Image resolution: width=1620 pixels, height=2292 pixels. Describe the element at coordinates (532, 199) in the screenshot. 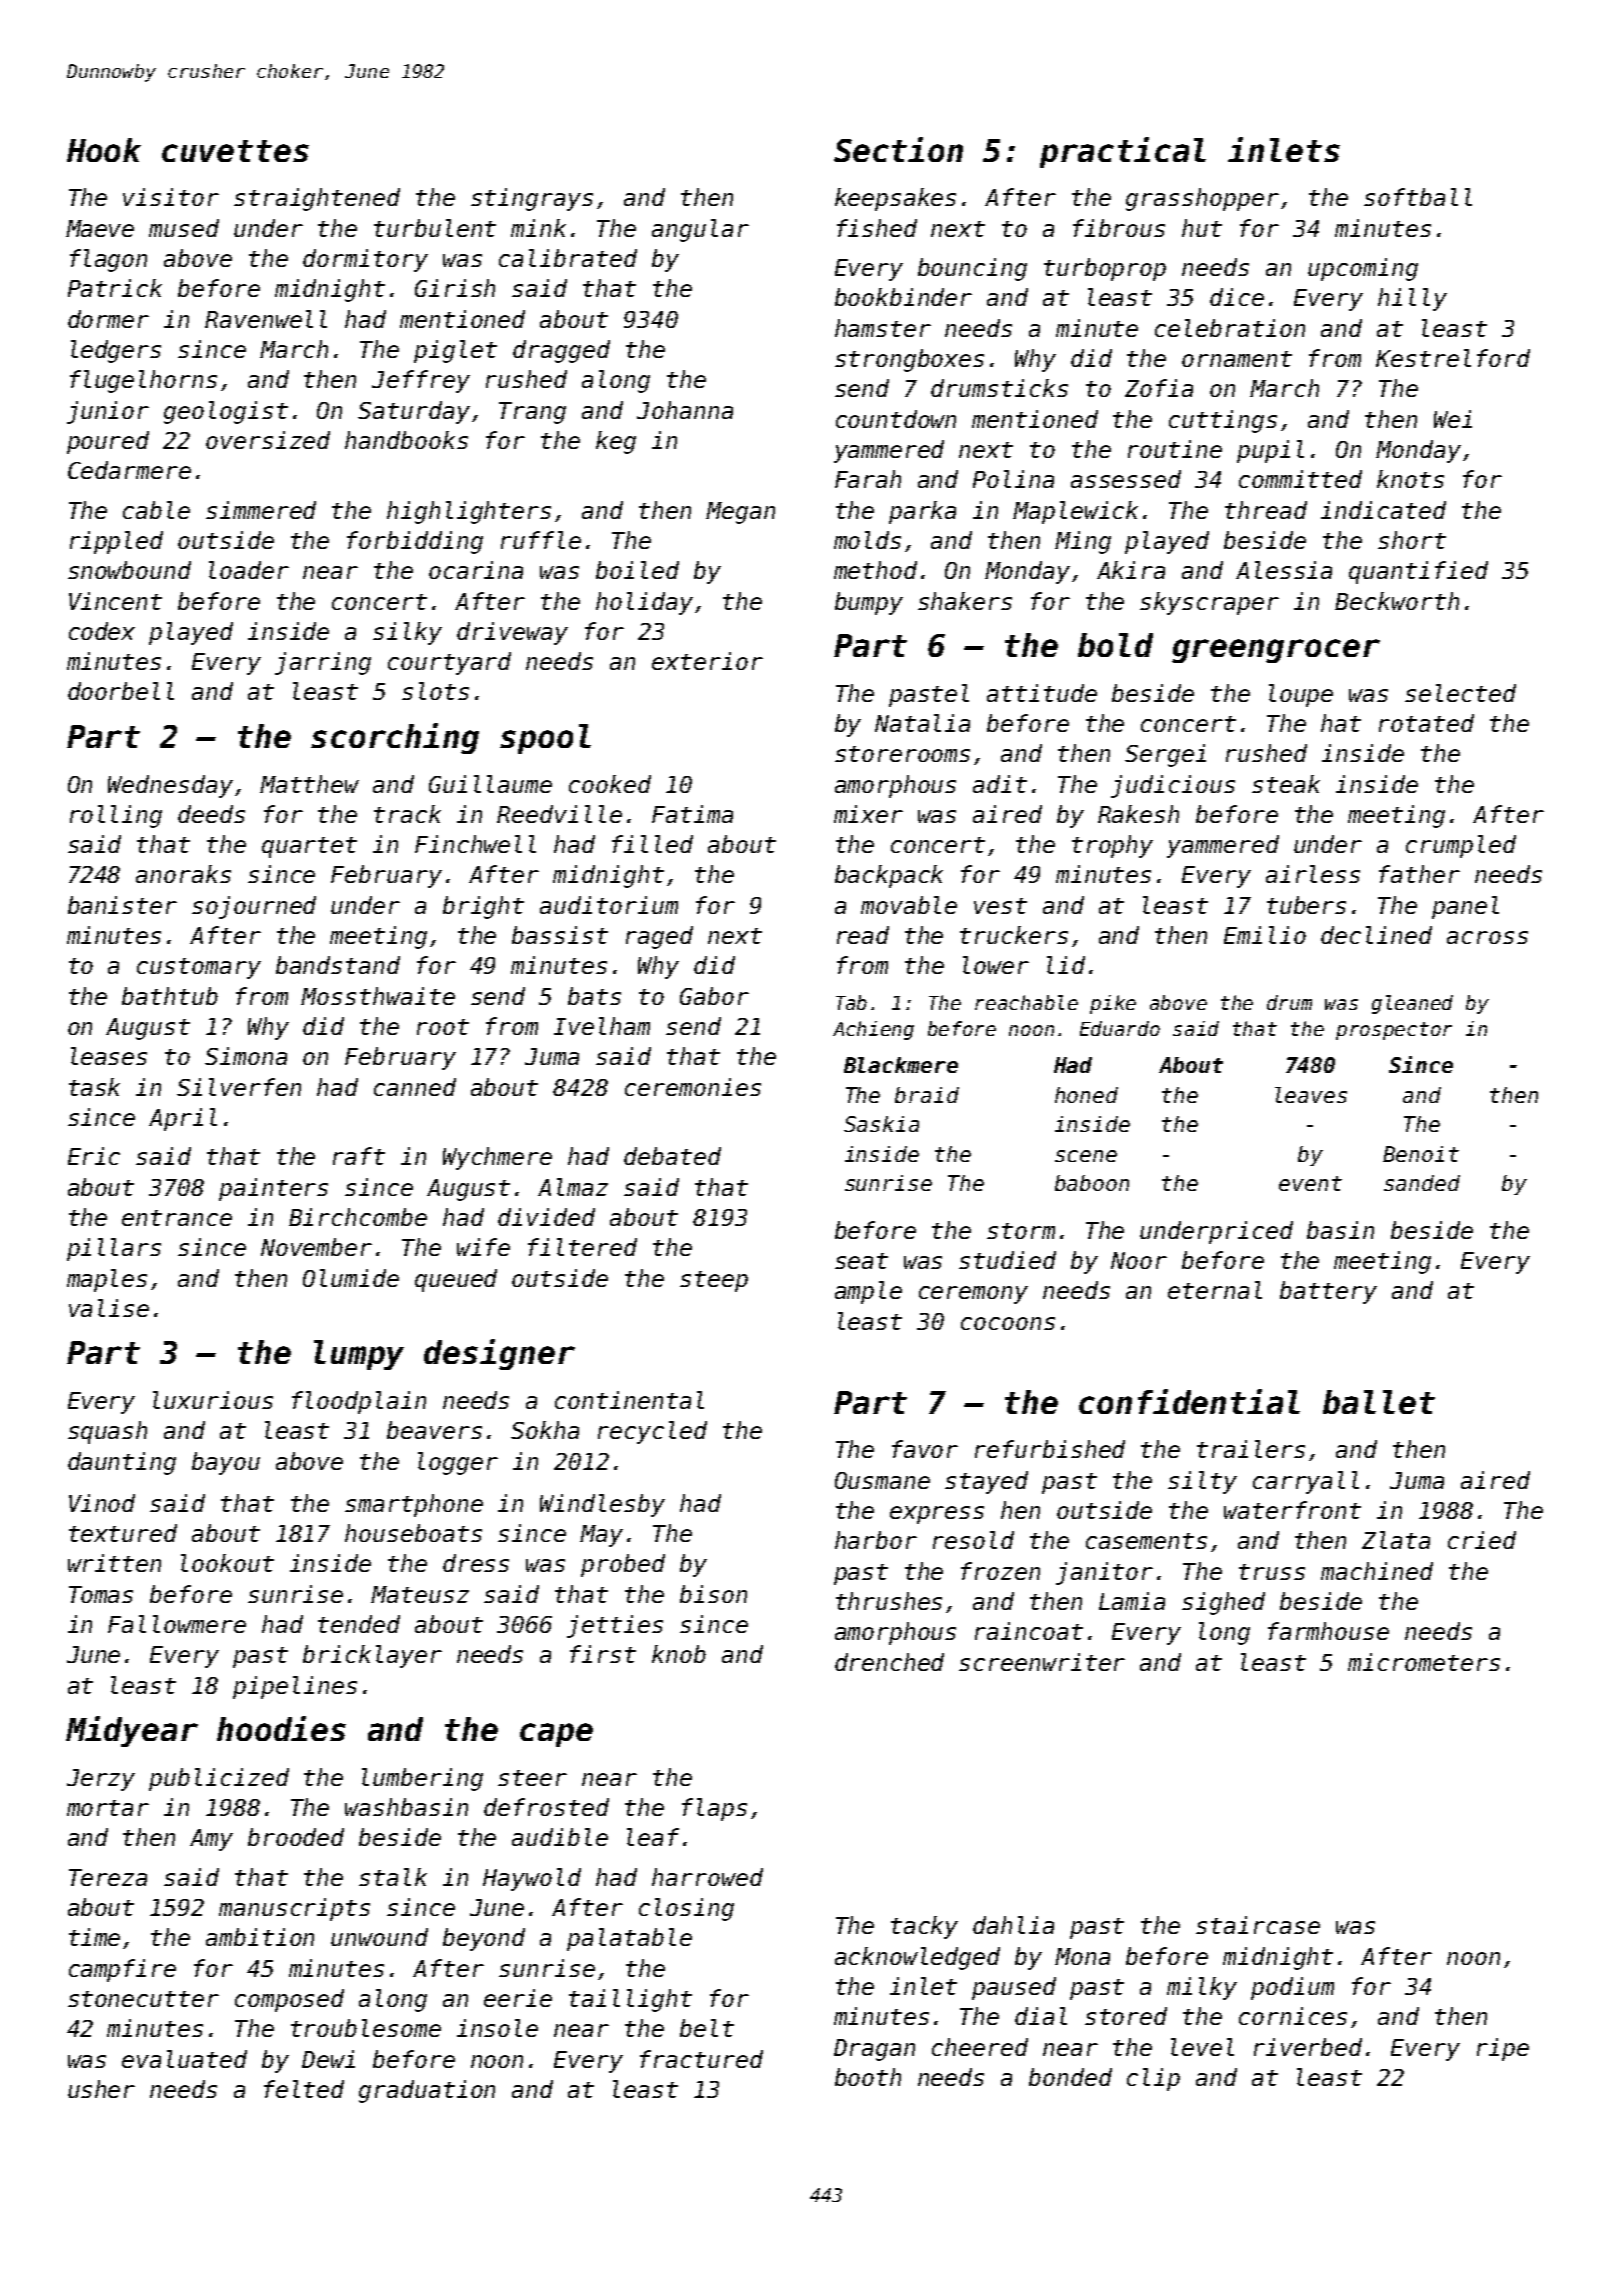

I see `stingrays` at that location.
